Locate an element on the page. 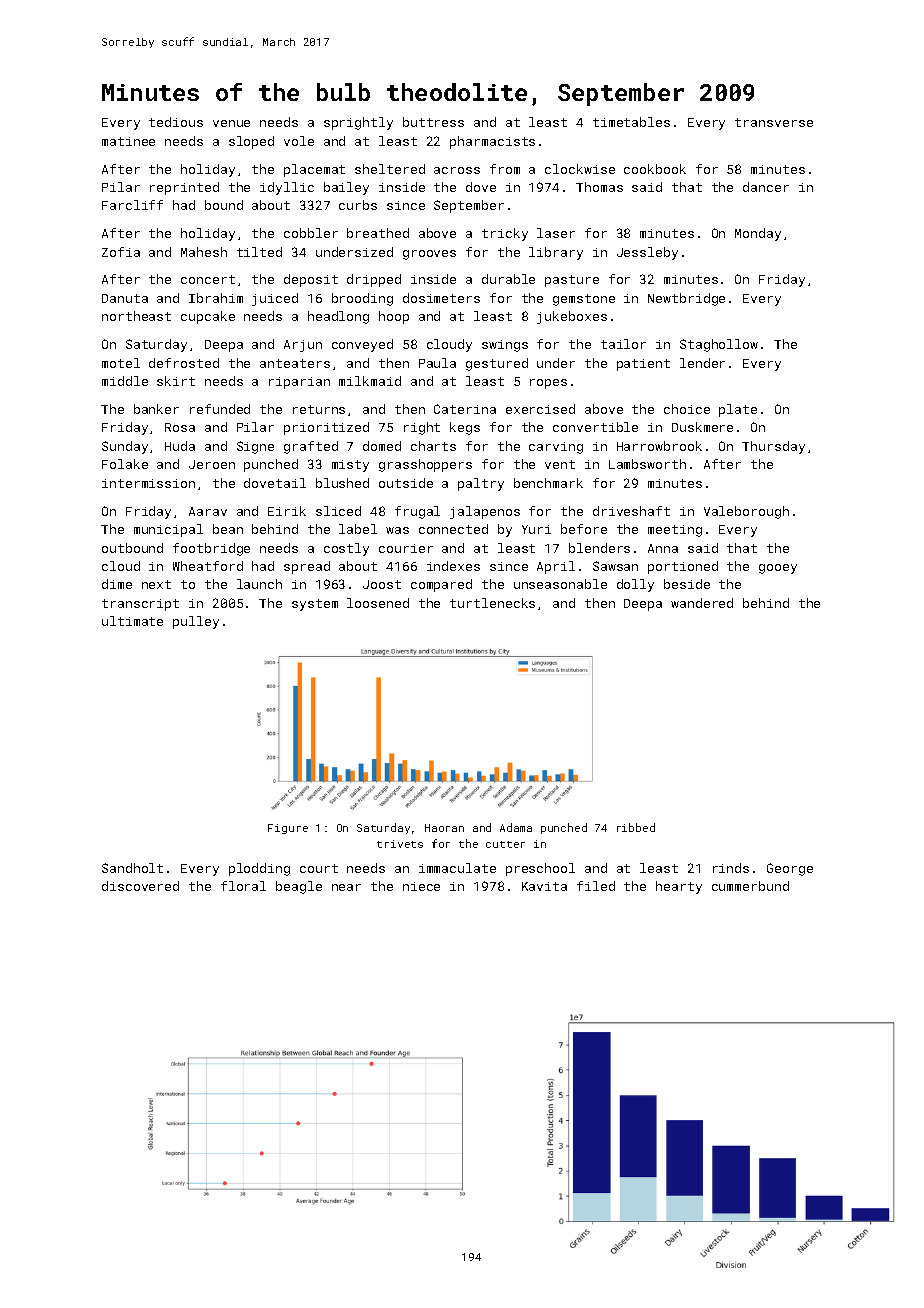 This page has width=924, height=1308. patient is located at coordinates (643, 365).
